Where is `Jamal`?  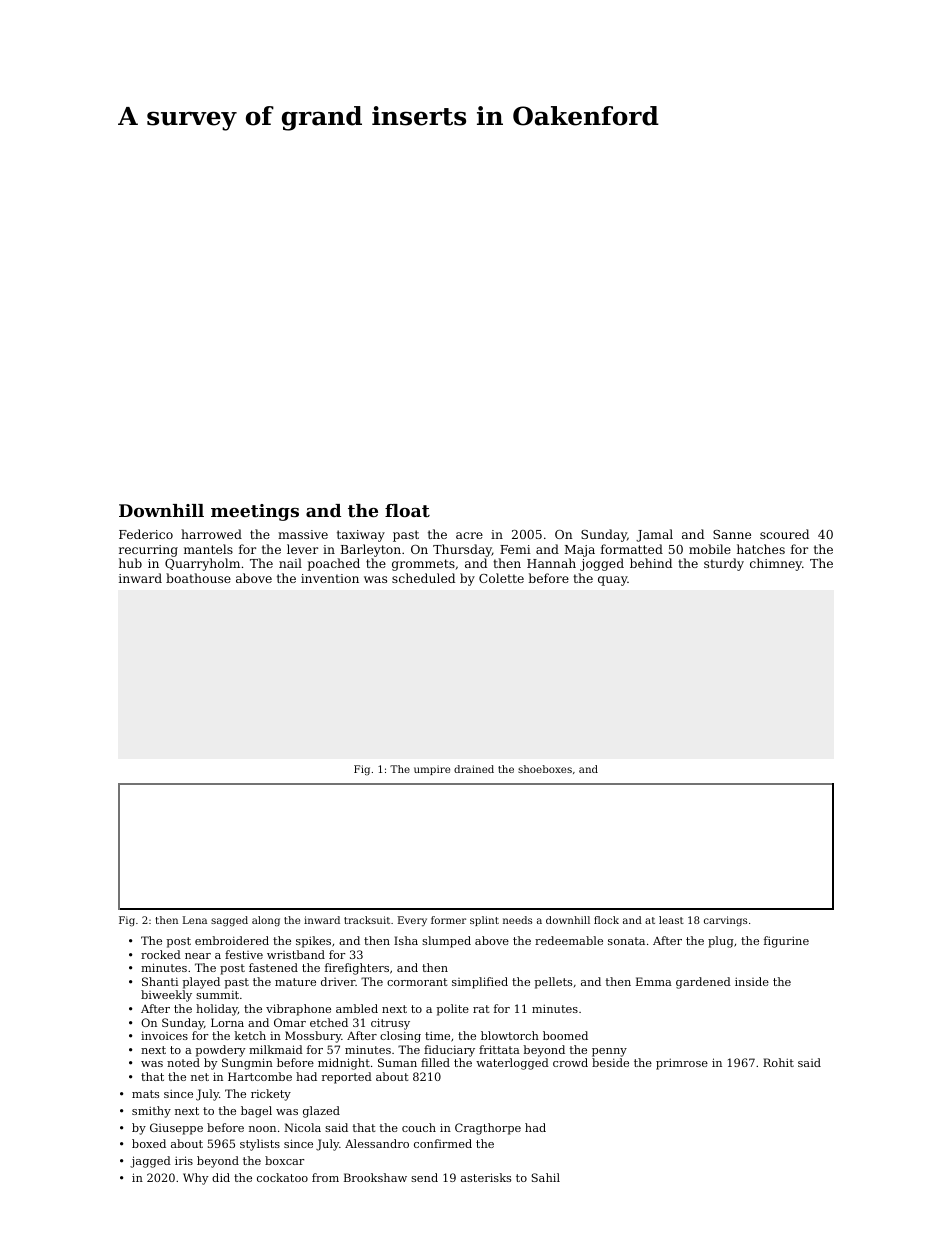
Jamal is located at coordinates (654, 535).
